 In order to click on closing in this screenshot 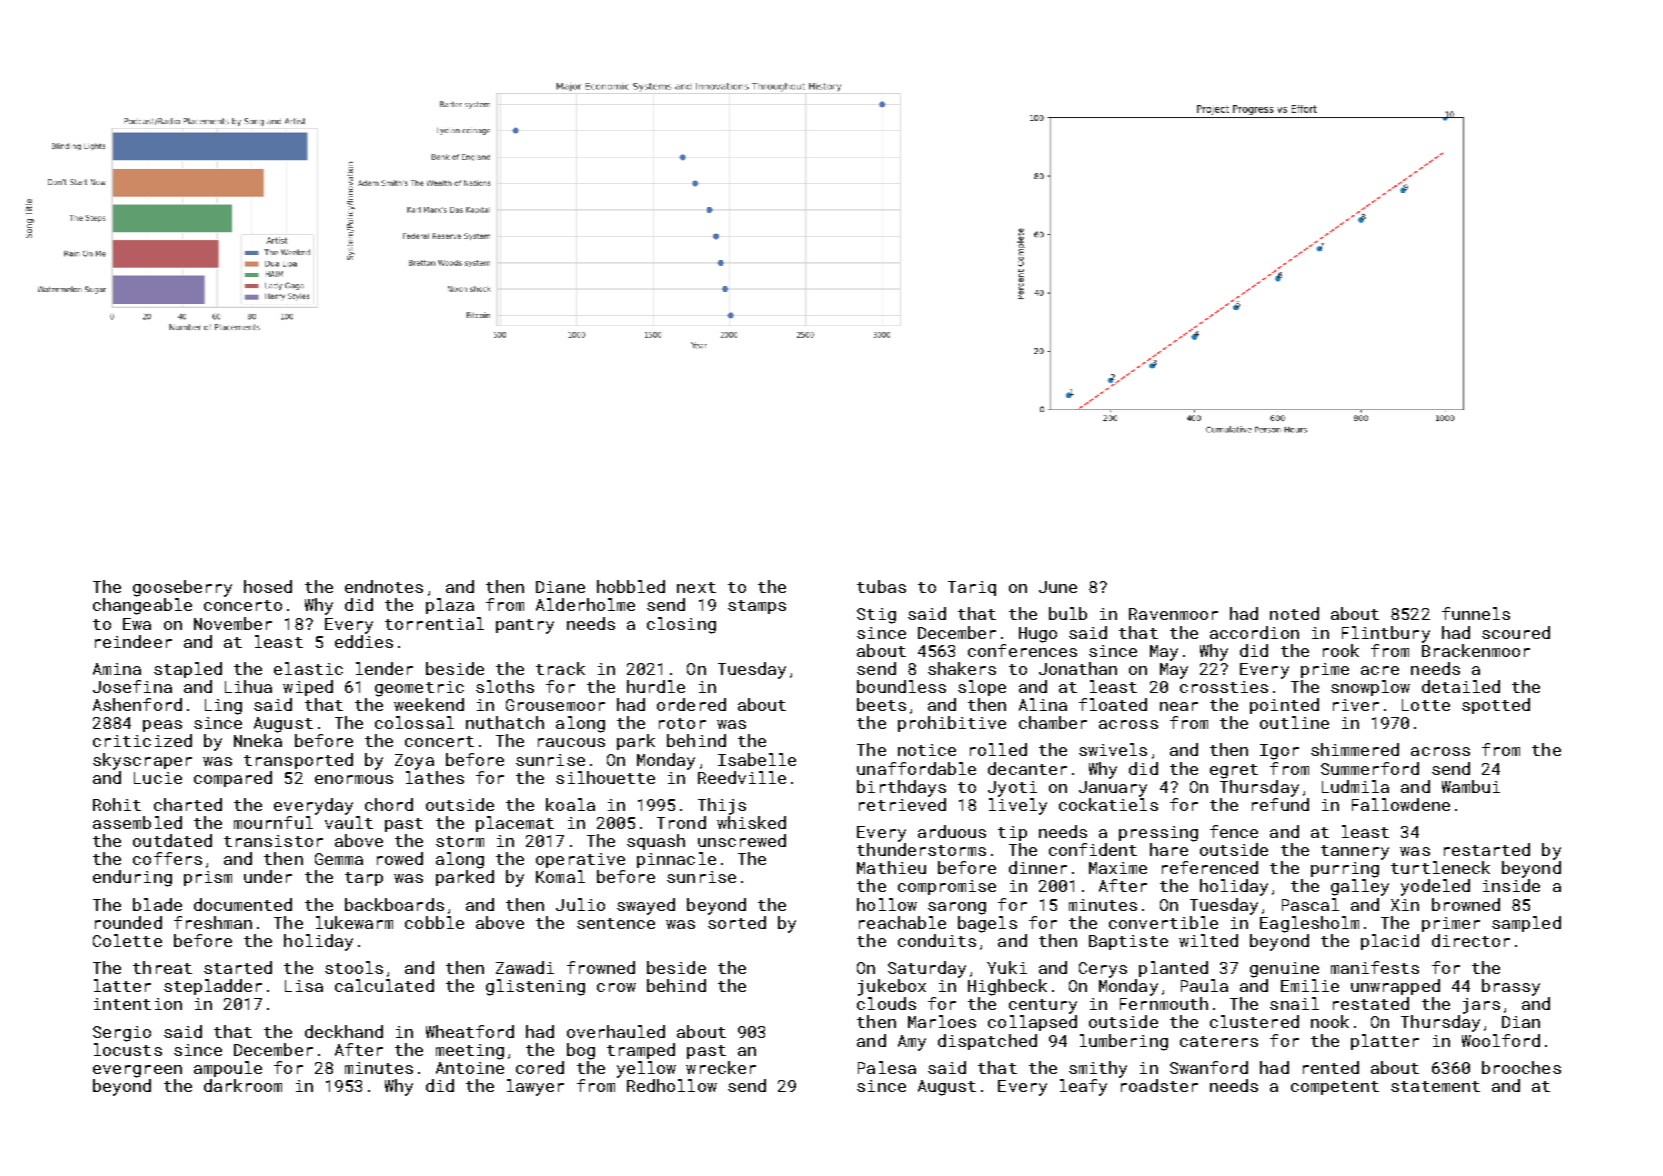, I will do `click(681, 625)`.
